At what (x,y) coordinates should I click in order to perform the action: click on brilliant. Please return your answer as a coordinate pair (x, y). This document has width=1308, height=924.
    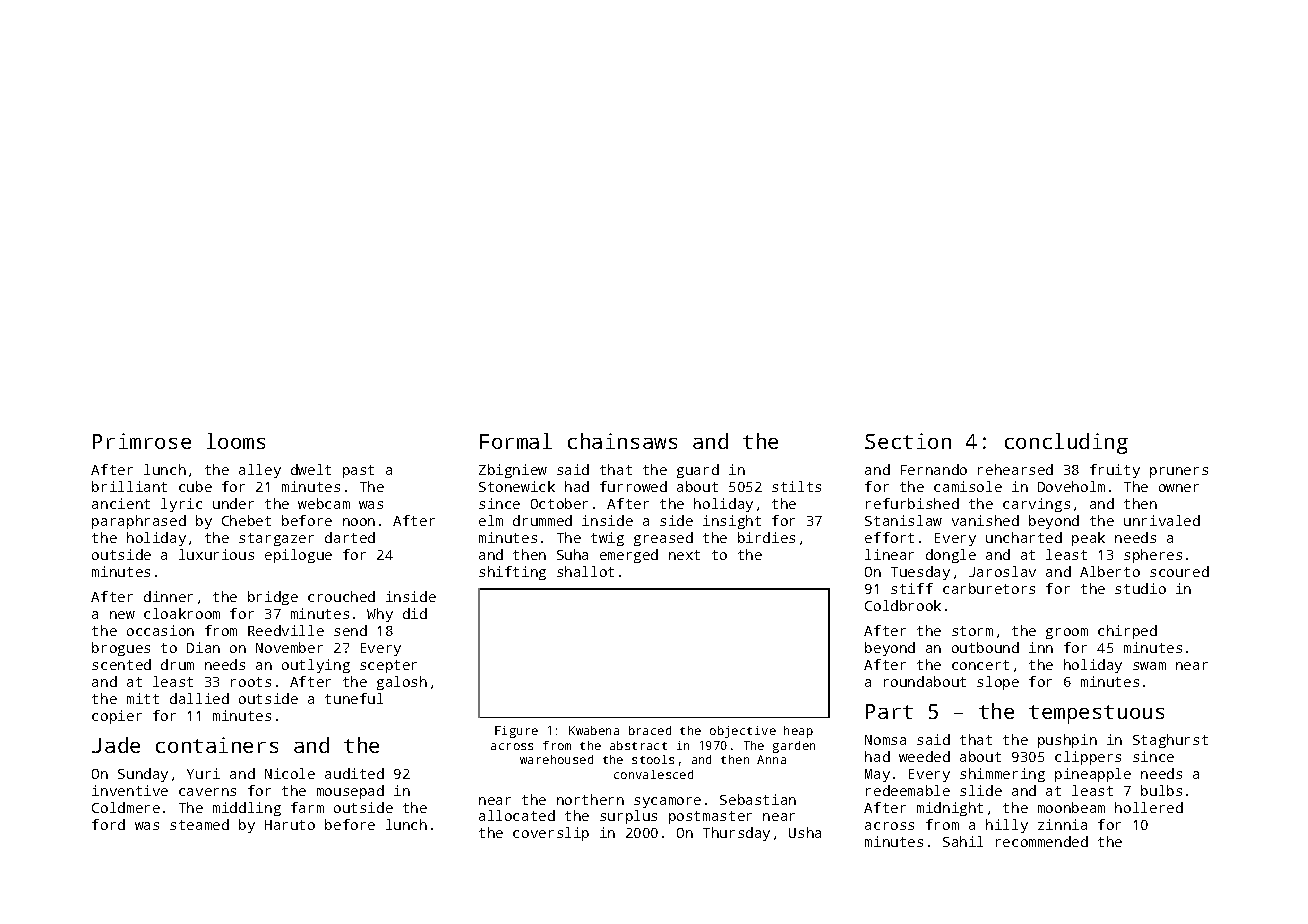
    Looking at the image, I should click on (129, 486).
